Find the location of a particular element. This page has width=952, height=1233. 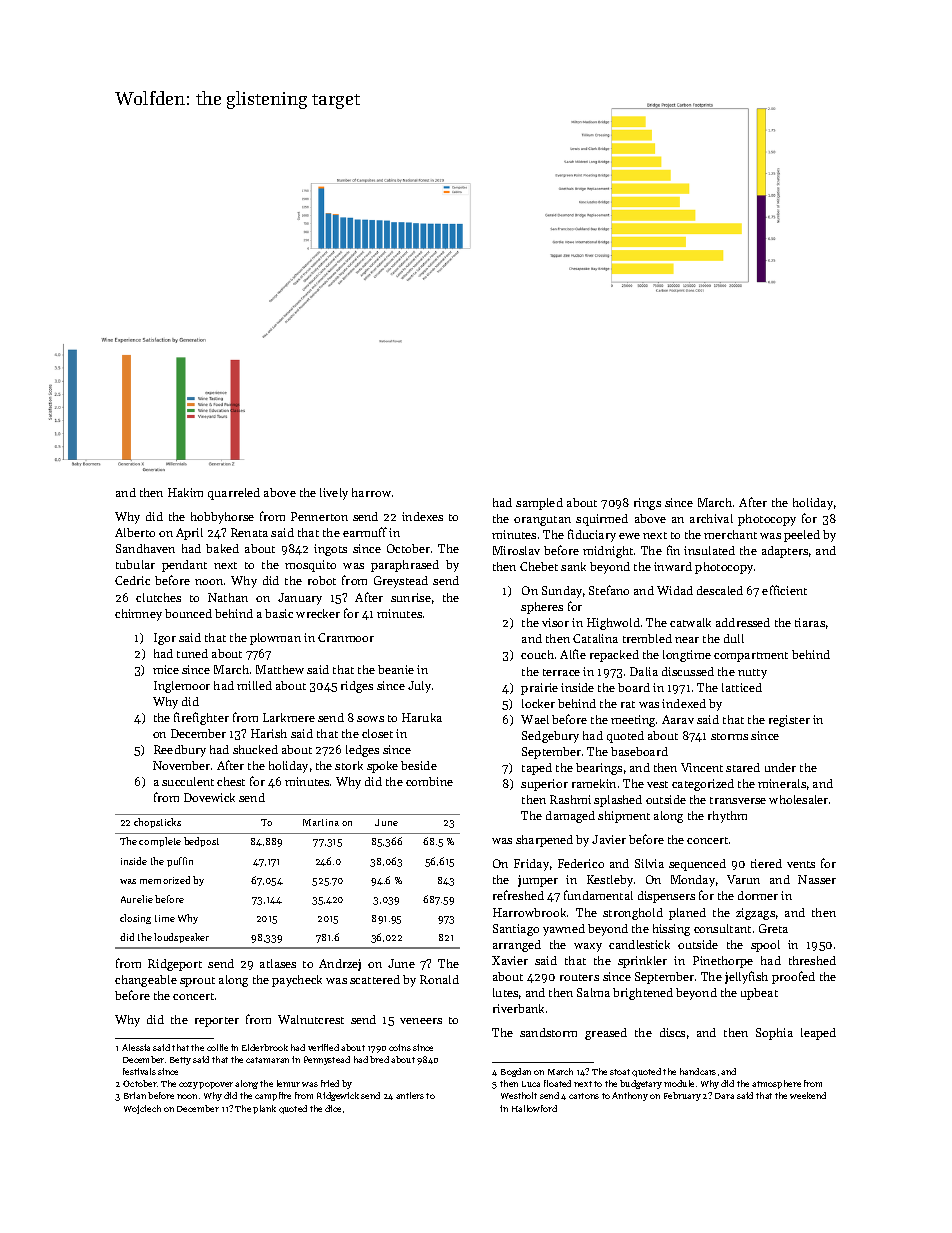

Federico is located at coordinates (581, 863).
